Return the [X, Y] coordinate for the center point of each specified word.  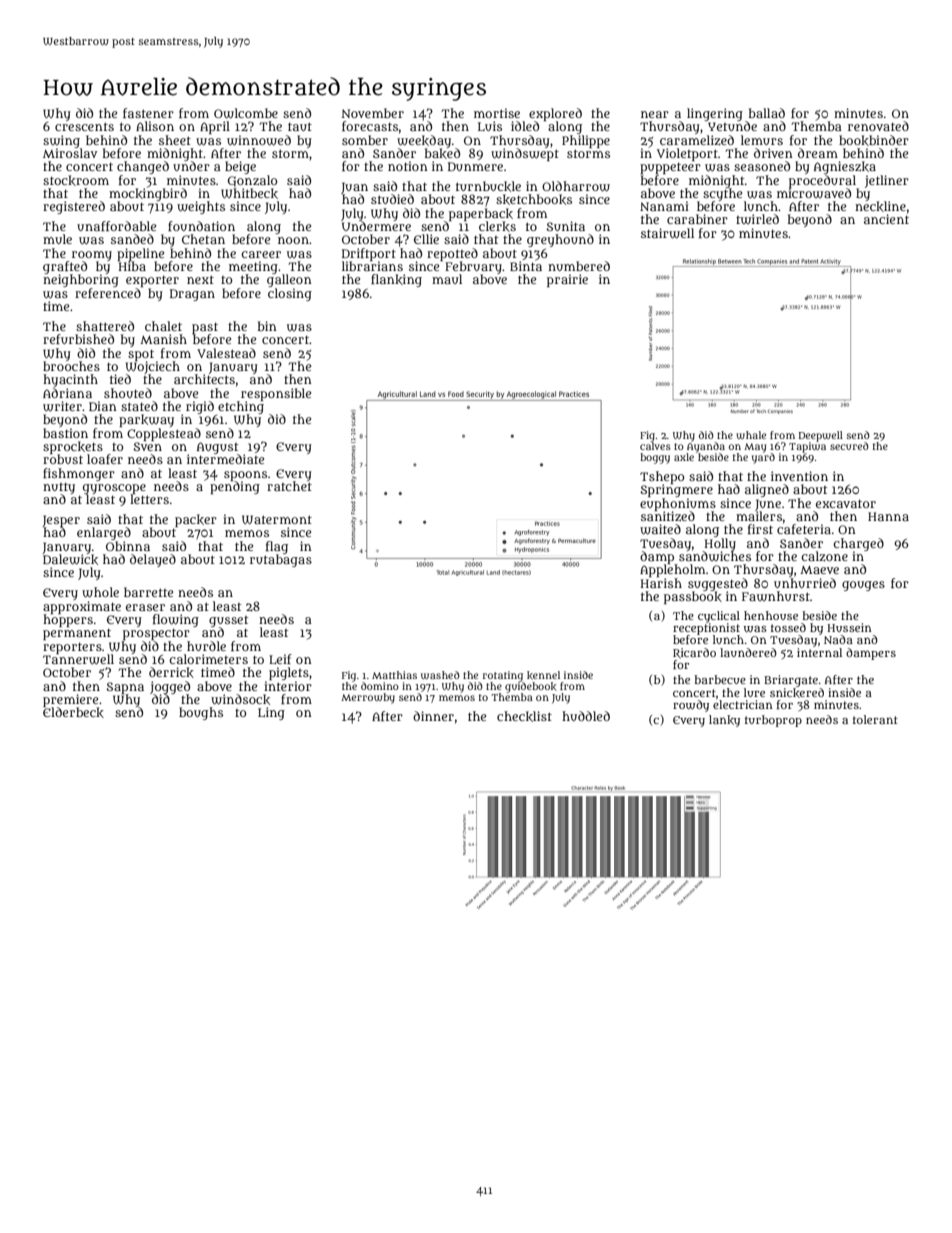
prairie [567, 280]
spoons [245, 476]
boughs [201, 713]
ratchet [289, 486]
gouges [863, 586]
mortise [497, 113]
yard [763, 458]
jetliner [887, 181]
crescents [84, 126]
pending [235, 487]
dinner [433, 716]
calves [655, 446]
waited [660, 529]
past [205, 328]
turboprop [773, 721]
